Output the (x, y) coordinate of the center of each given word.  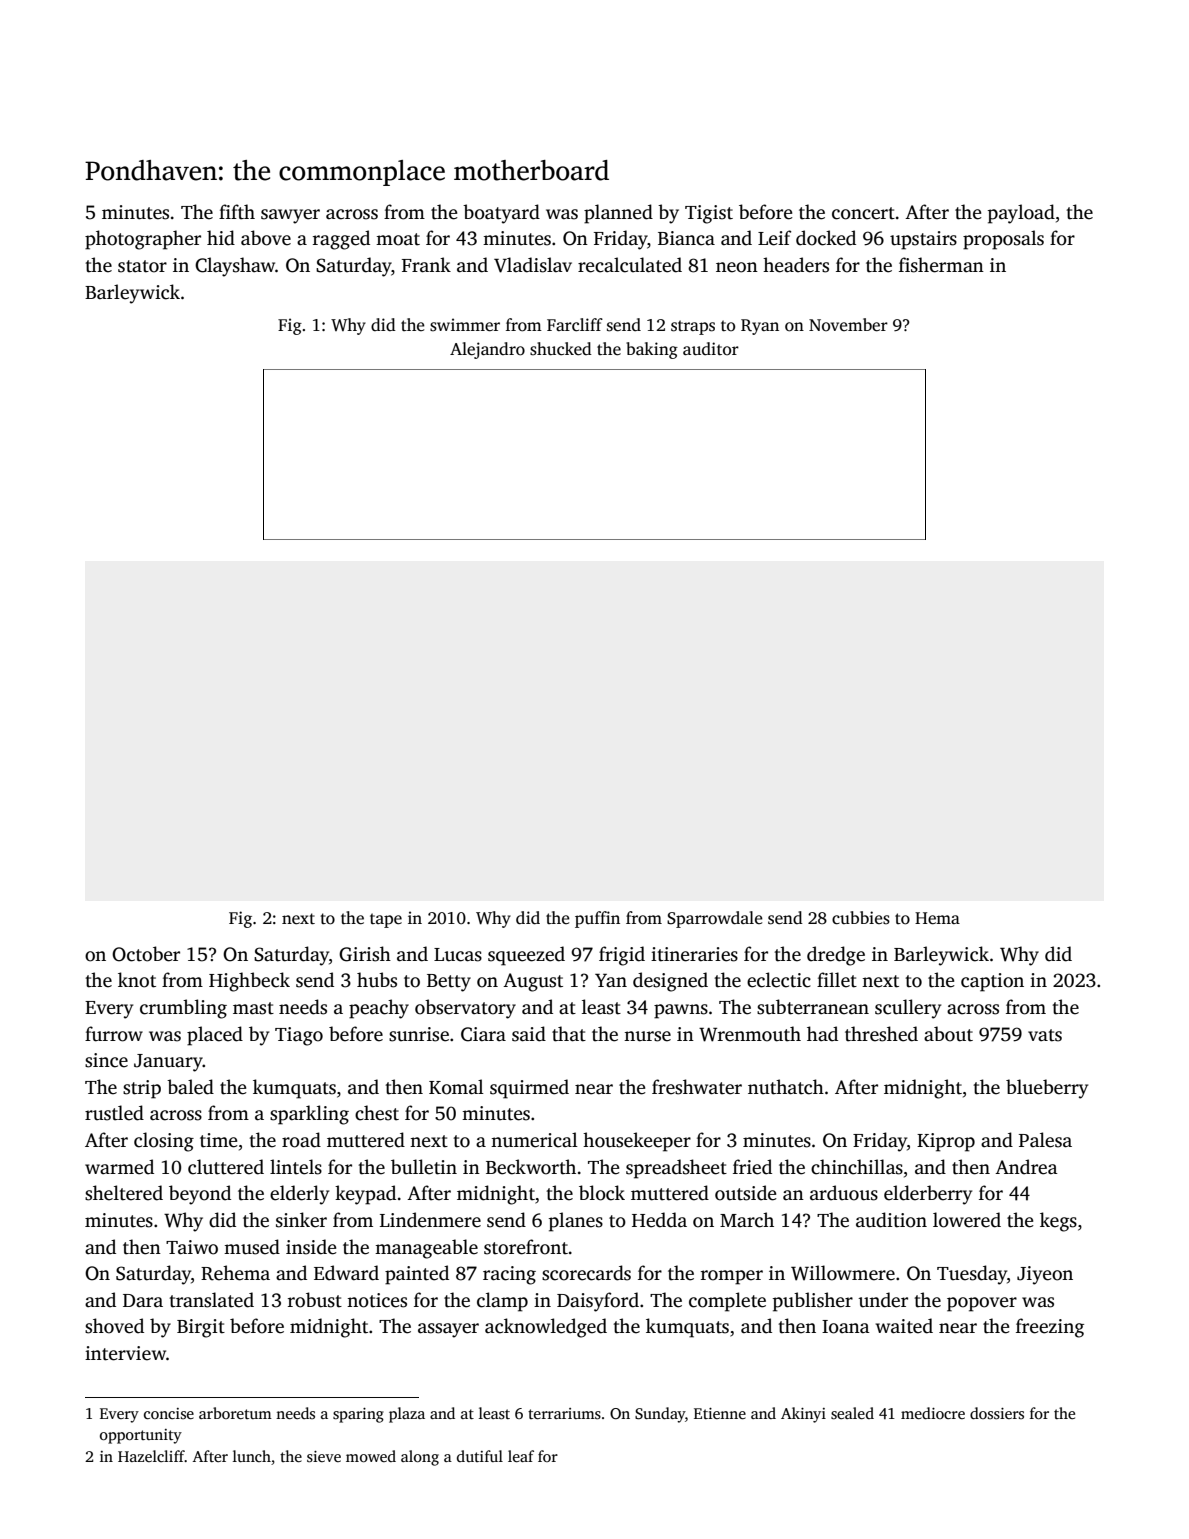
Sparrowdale (715, 919)
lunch (252, 1456)
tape (386, 920)
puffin (597, 919)
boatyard (501, 214)
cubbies (861, 918)
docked (826, 238)
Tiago (299, 1036)
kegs (1058, 1222)
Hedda (659, 1220)
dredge (836, 956)
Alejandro (487, 350)
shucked (561, 349)
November (848, 325)
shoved (114, 1326)
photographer (143, 240)
